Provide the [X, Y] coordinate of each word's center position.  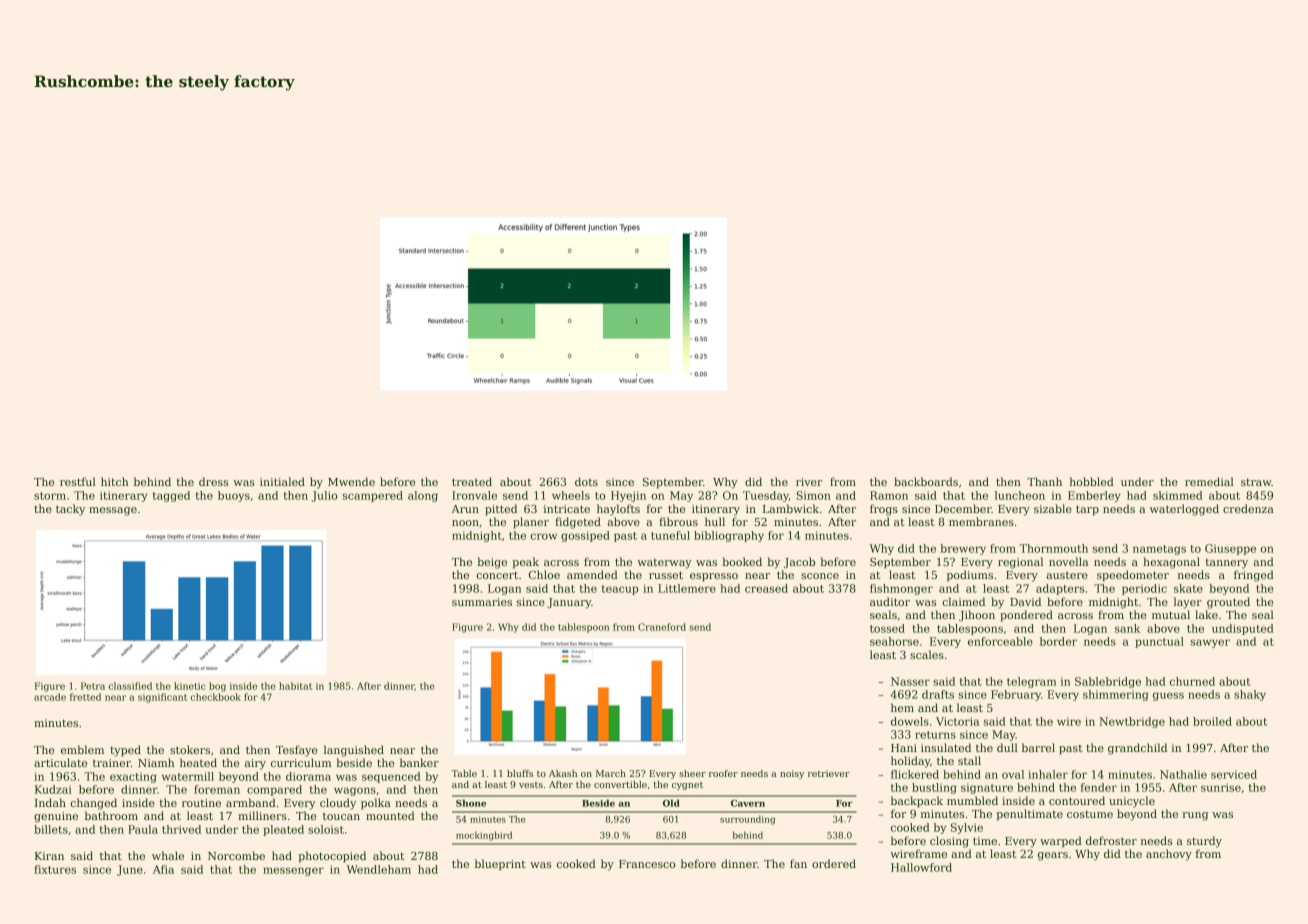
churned [1192, 681]
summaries [482, 602]
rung [1195, 816]
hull [715, 521]
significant [162, 698]
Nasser [910, 681]
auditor [890, 601]
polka [376, 803]
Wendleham [379, 869]
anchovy [1169, 855]
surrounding [747, 820]
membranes [981, 521]
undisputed [1243, 629]
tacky [70, 510]
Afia [163, 869]
